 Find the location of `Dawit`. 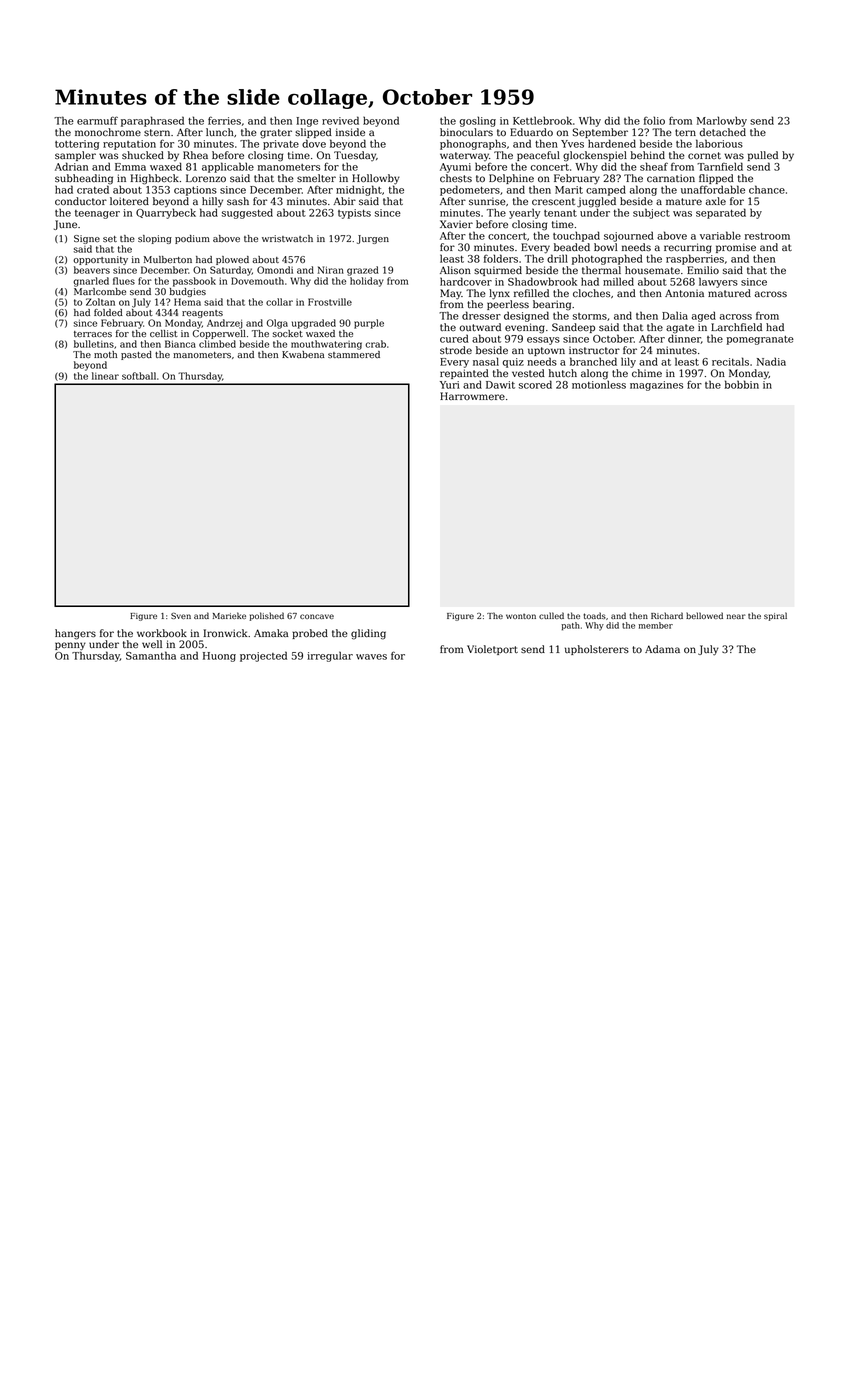

Dawit is located at coordinates (500, 385).
